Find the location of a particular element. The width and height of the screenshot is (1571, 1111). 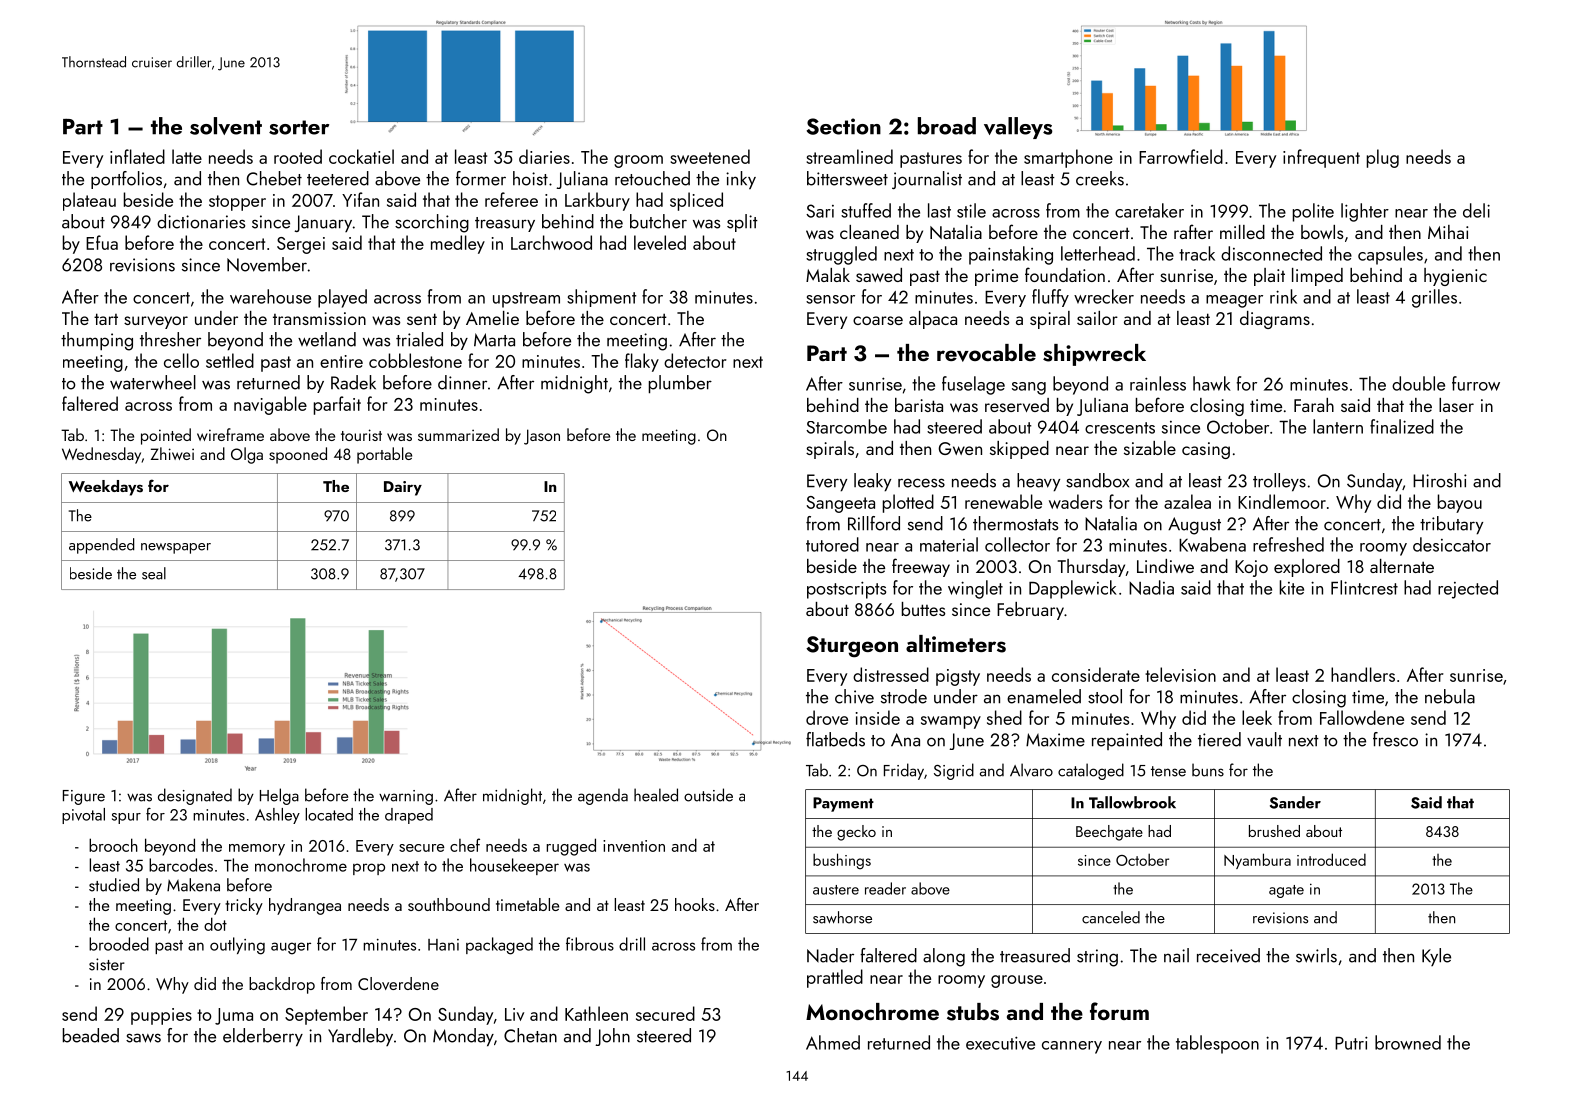

handlers is located at coordinates (1363, 674).
